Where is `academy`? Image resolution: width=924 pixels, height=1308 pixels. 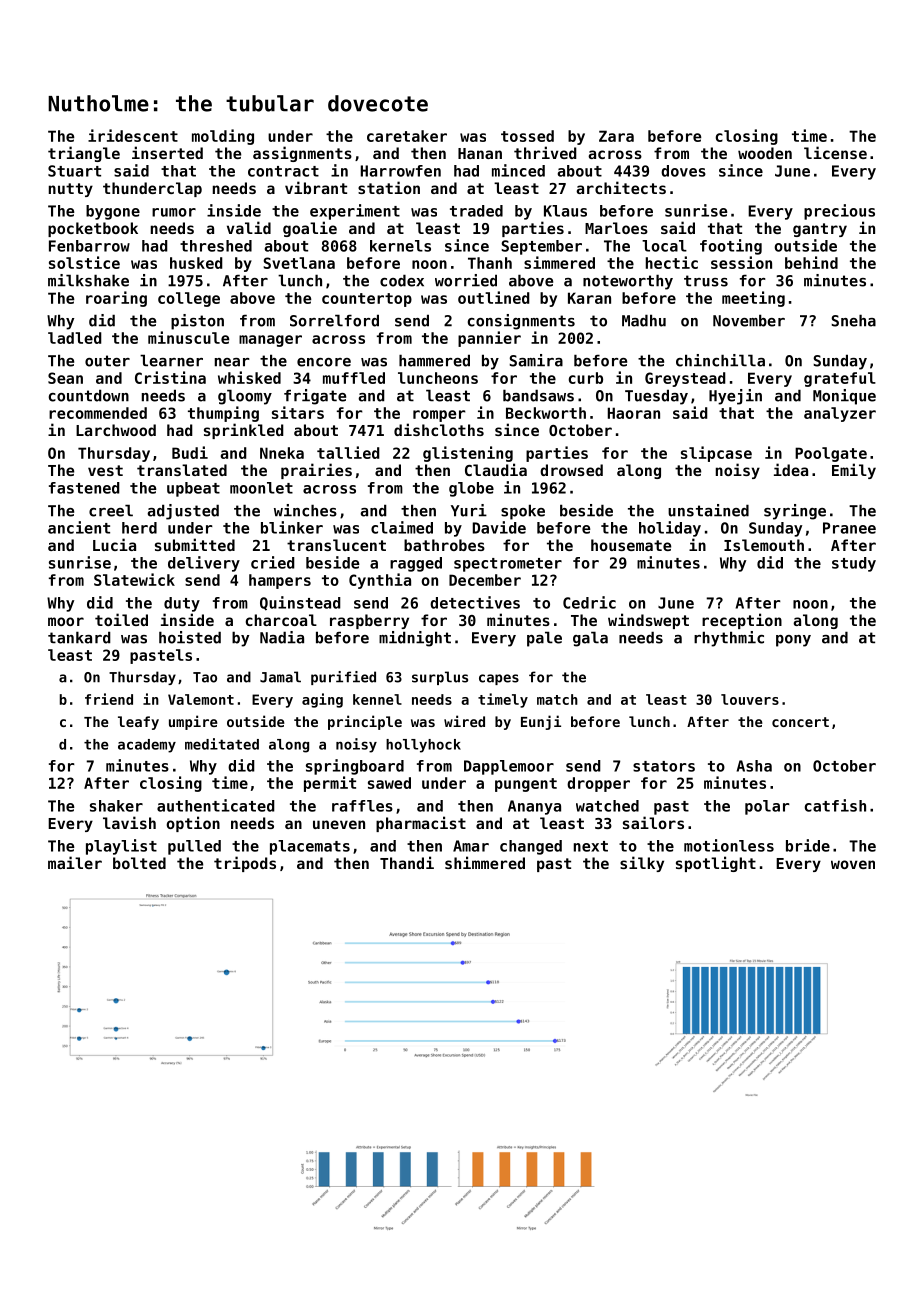
academy is located at coordinates (147, 746).
